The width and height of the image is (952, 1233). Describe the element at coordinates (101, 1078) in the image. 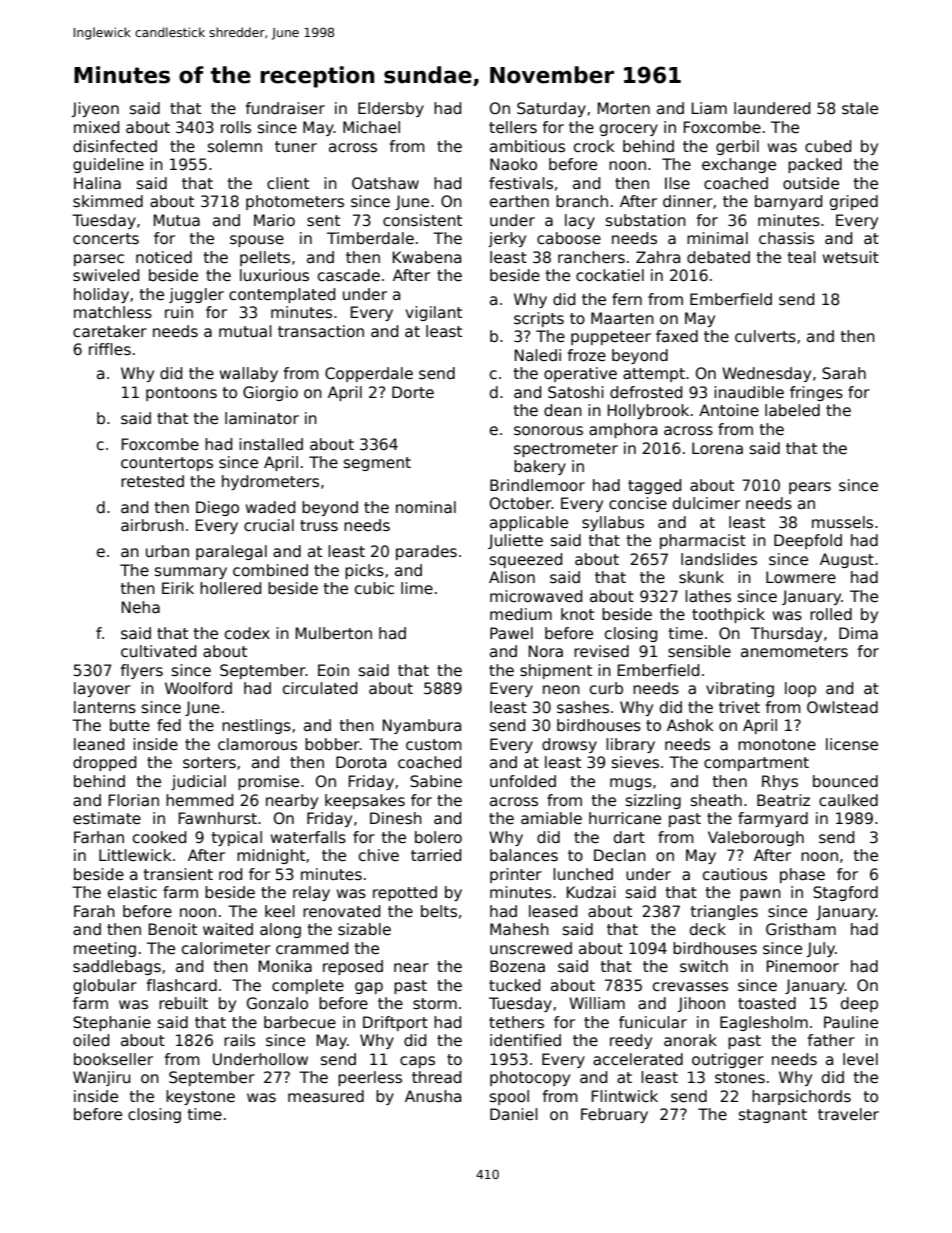

I see `Wanjiru` at that location.
